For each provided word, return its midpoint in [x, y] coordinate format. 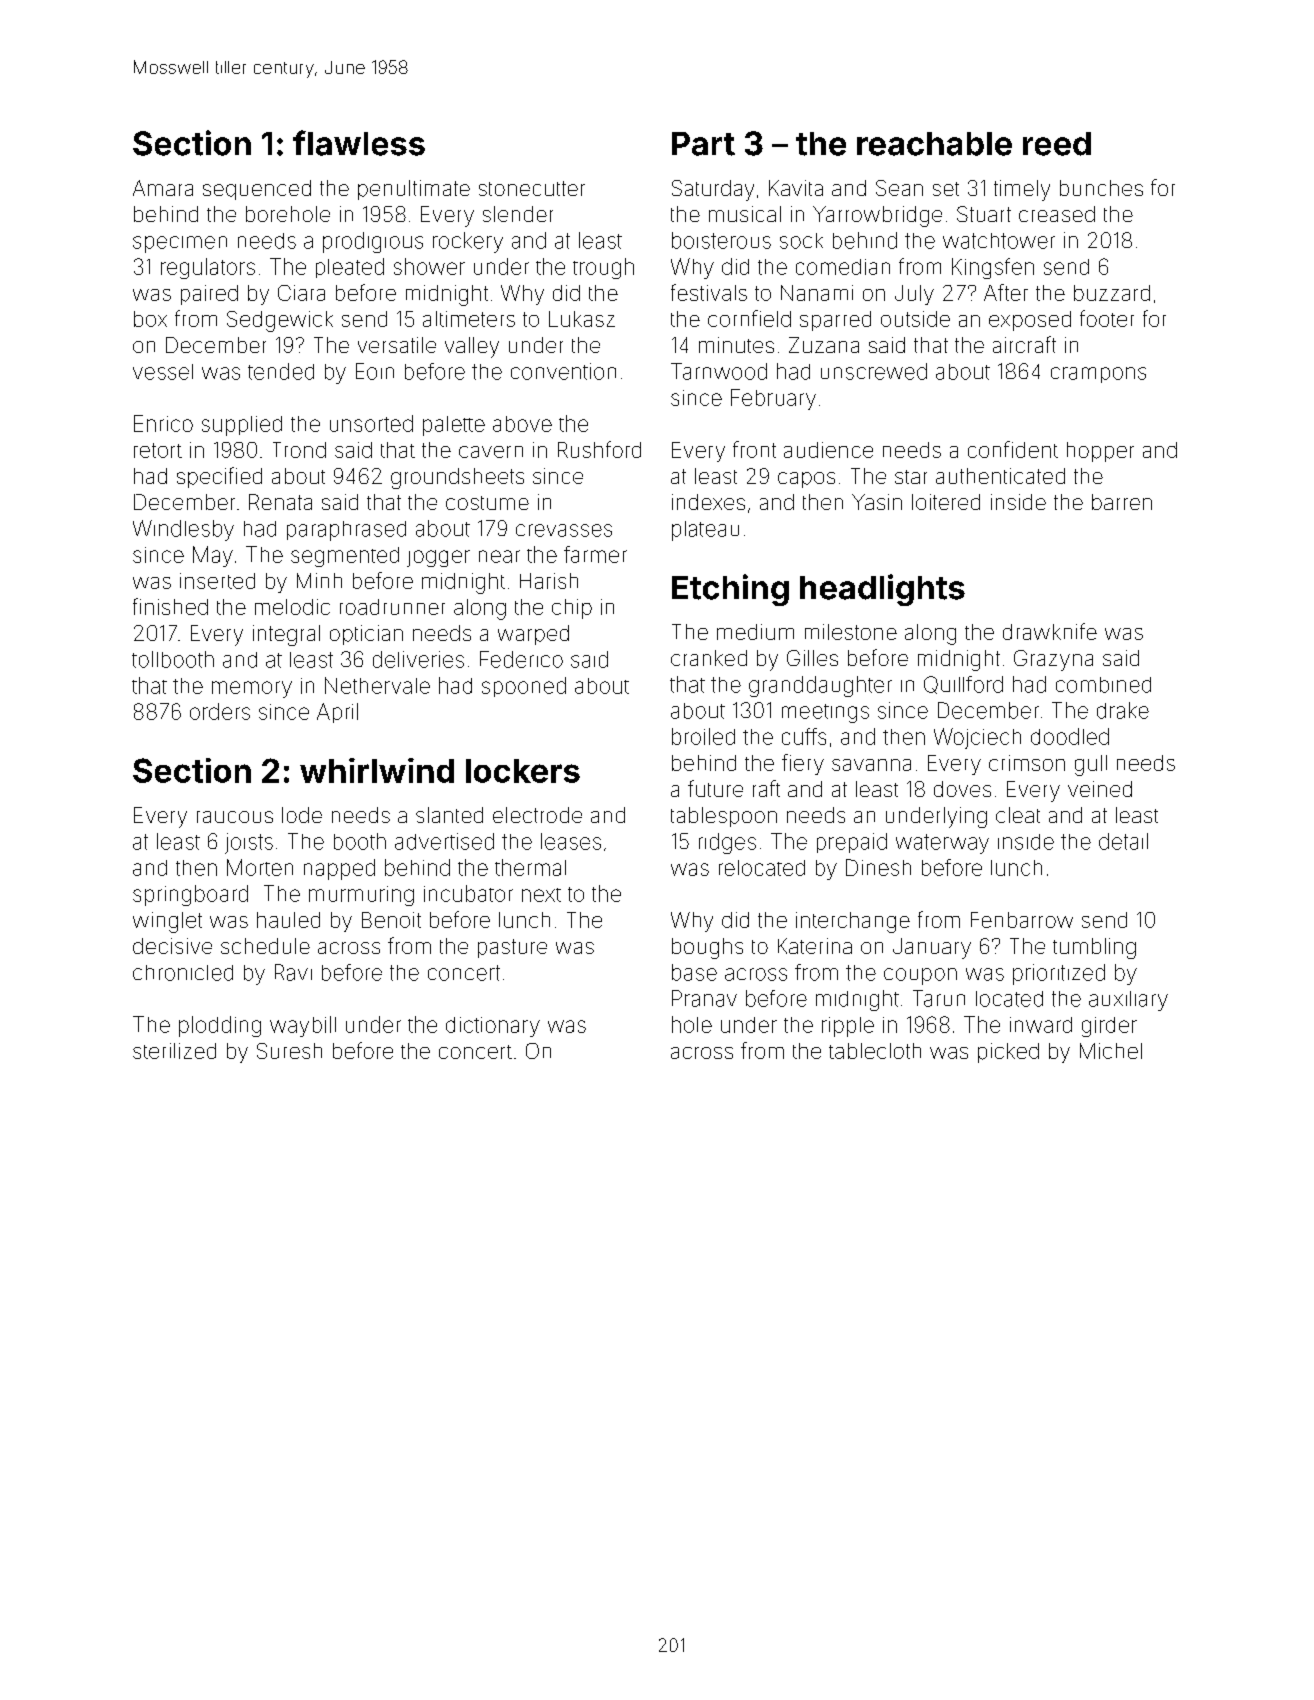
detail [1123, 841]
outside [915, 319]
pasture [512, 948]
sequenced [257, 190]
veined [1100, 789]
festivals [709, 292]
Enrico [163, 423]
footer [1107, 318]
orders [220, 711]
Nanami [817, 293]
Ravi [293, 972]
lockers [523, 771]
